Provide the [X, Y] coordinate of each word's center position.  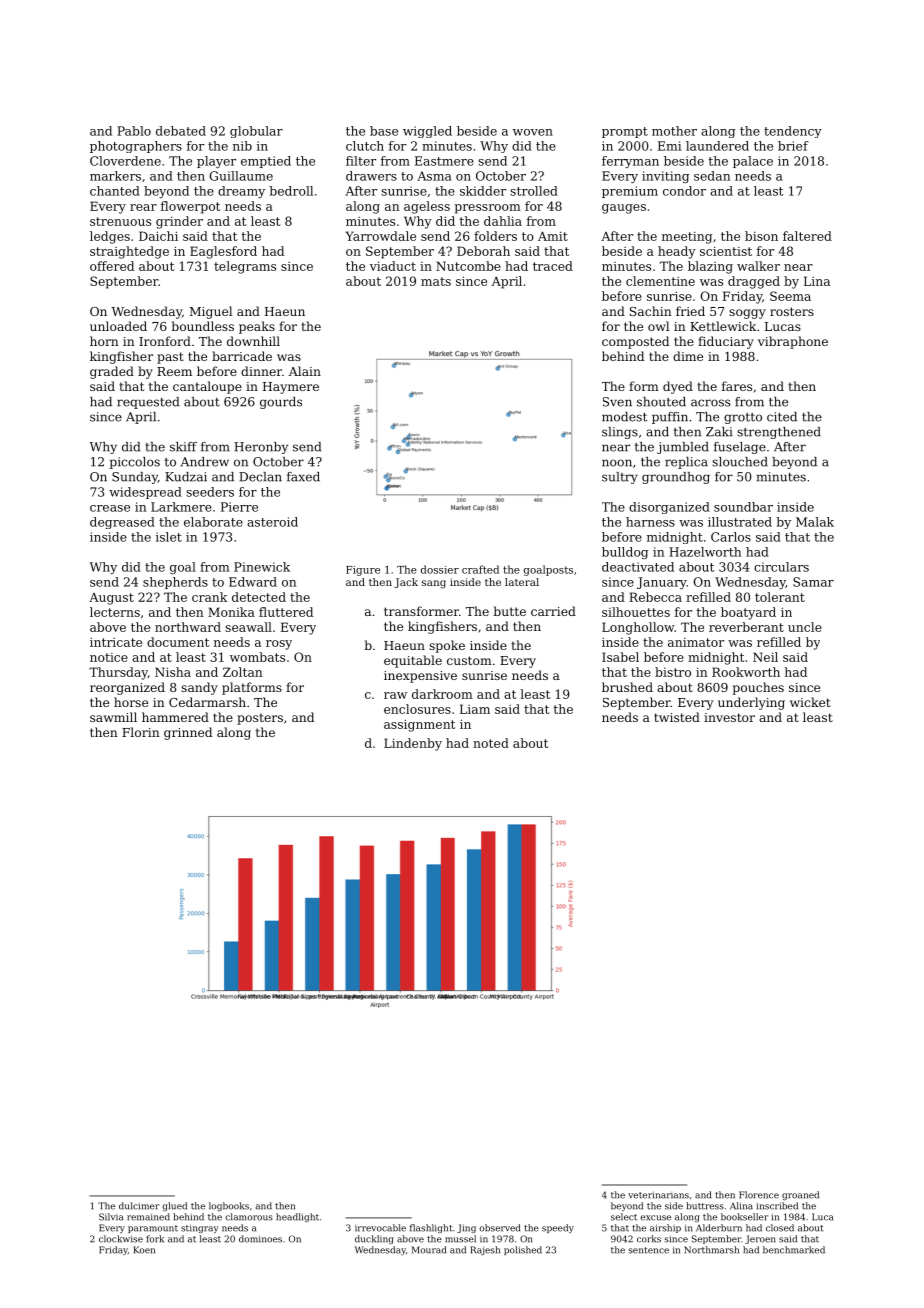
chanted [115, 191]
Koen [144, 1250]
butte [509, 611]
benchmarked [794, 1250]
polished [523, 1250]
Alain [305, 371]
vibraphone [793, 342]
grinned [188, 733]
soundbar [743, 507]
